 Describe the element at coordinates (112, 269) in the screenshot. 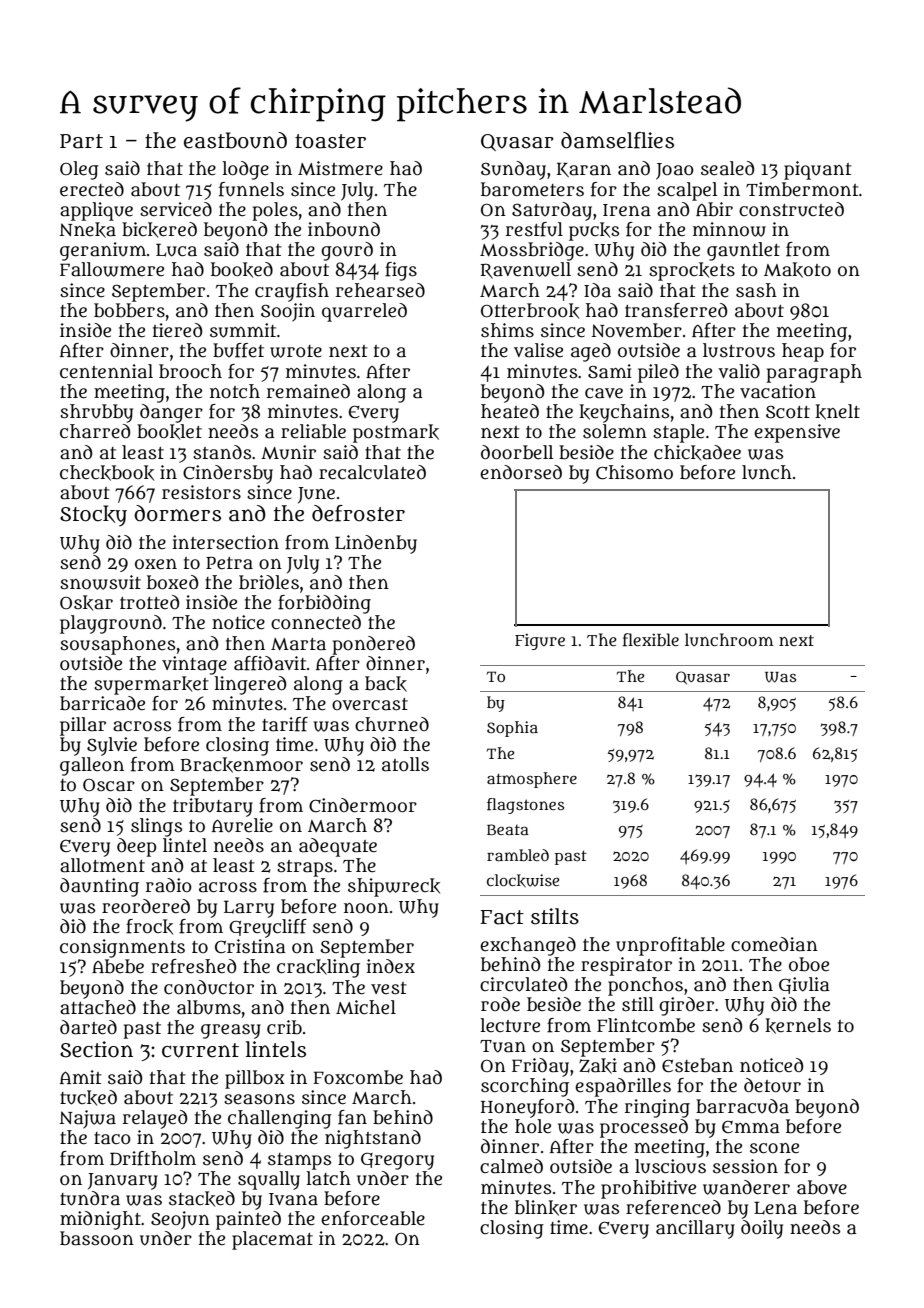

I see `Fallowmere` at that location.
